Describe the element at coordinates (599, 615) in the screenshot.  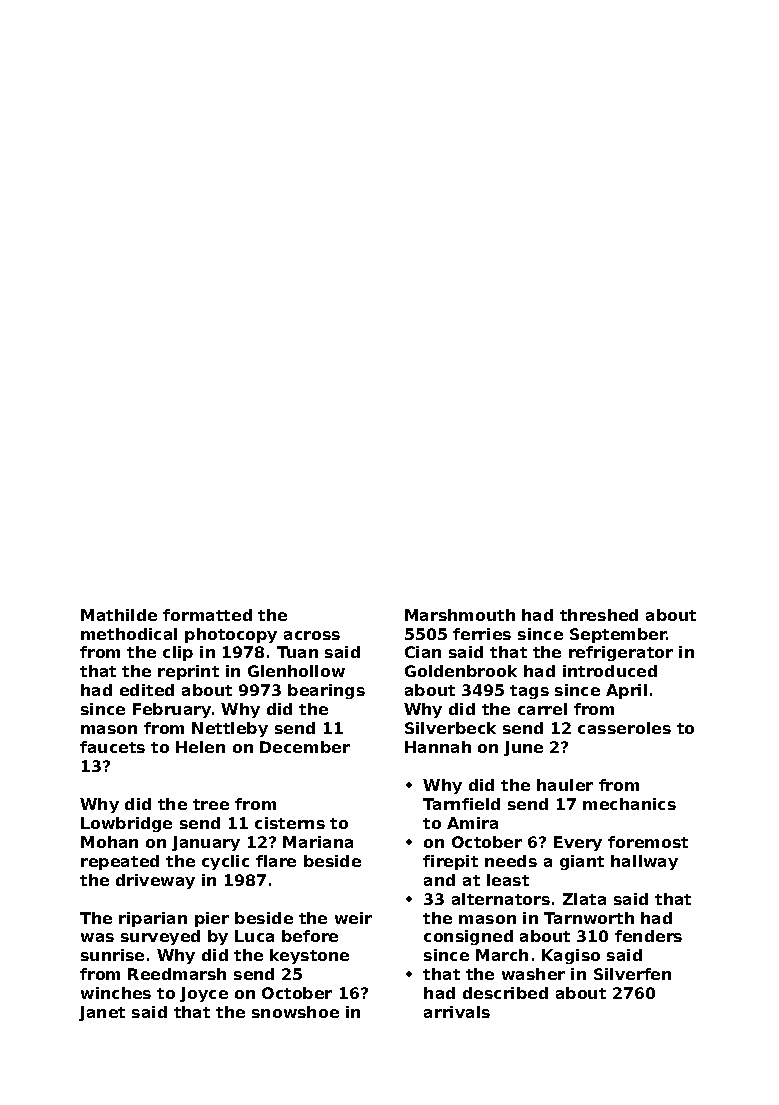
I see `threshed` at that location.
